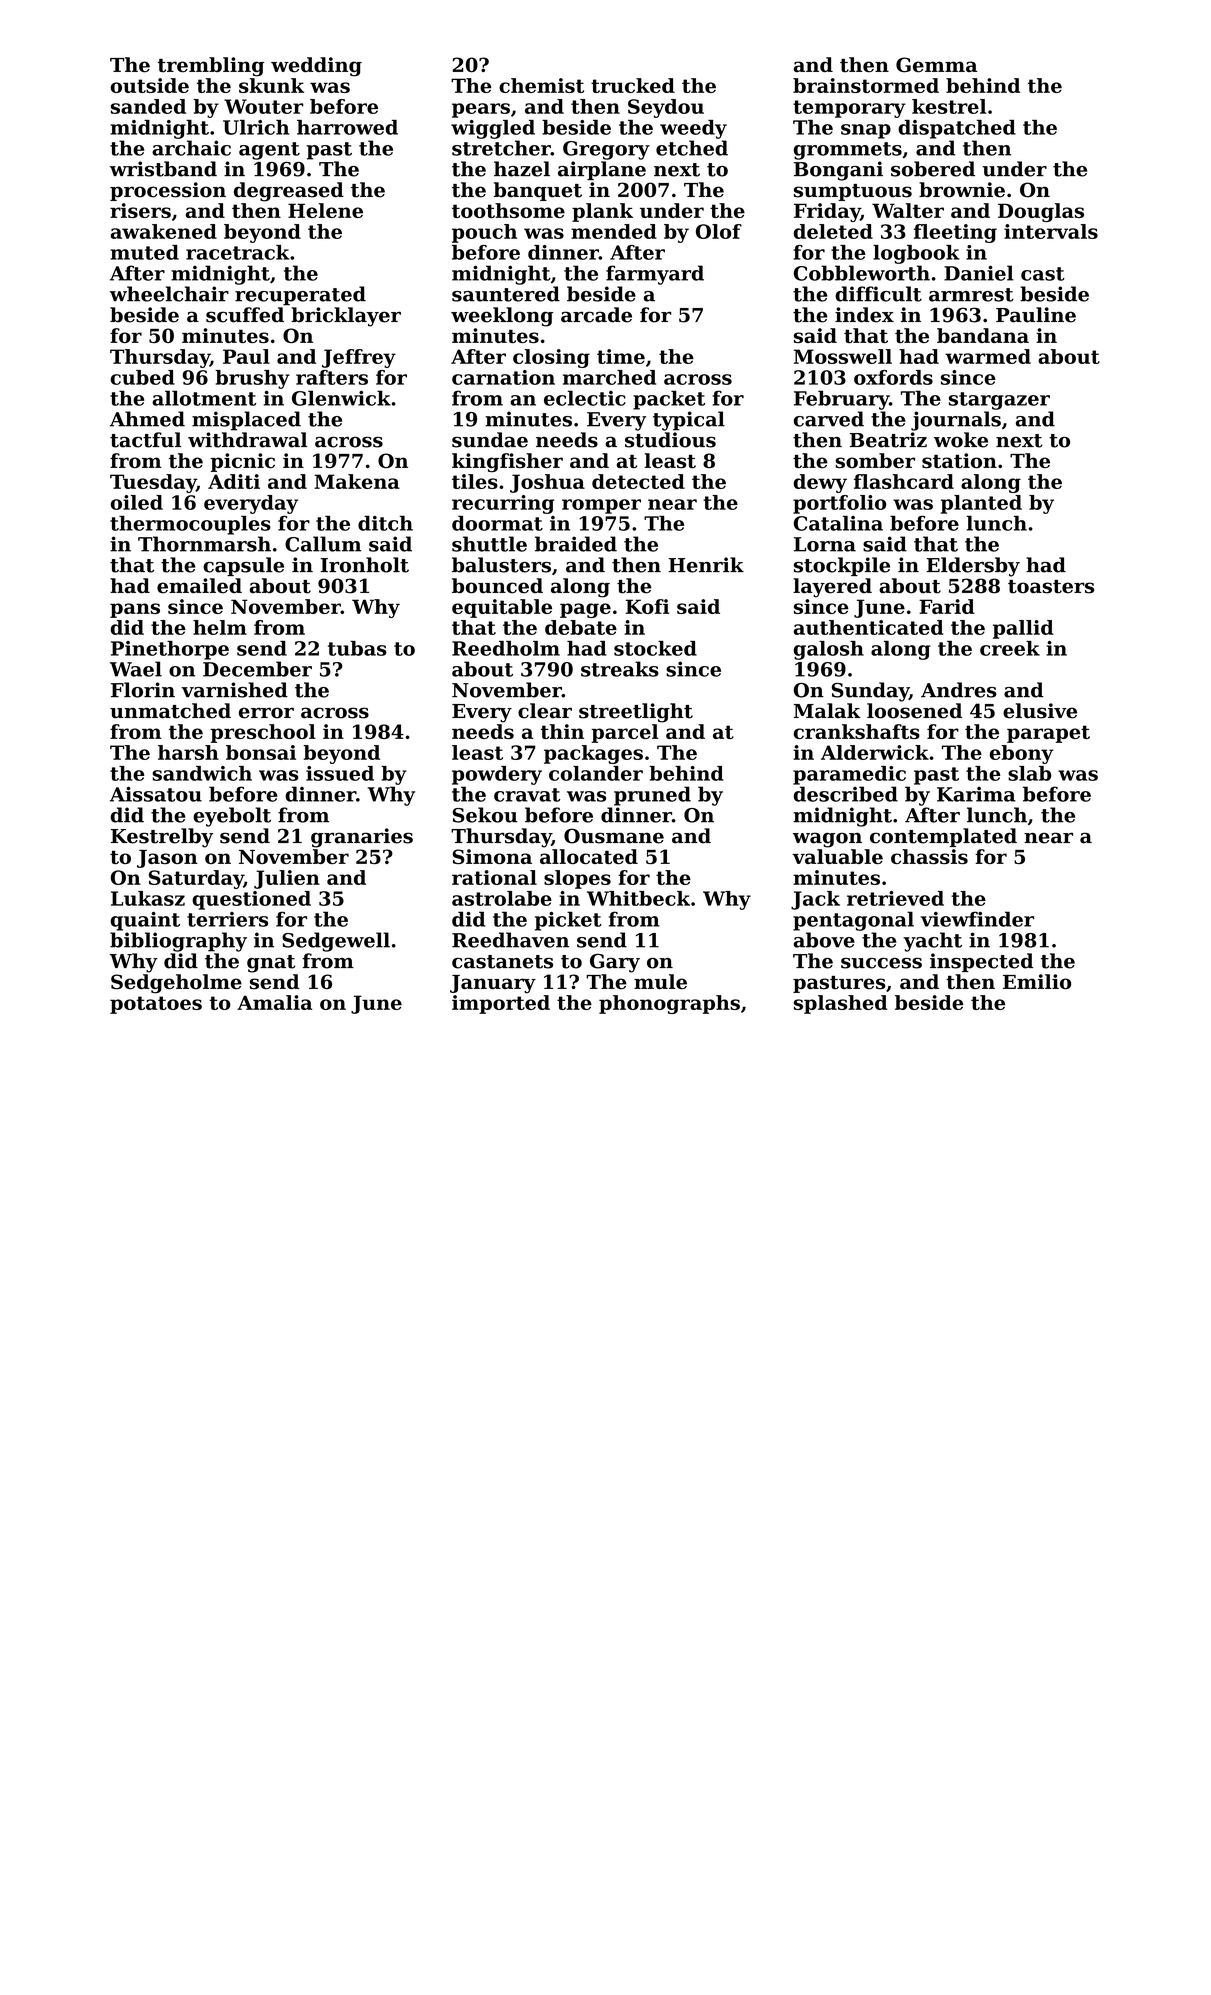 The width and height of the screenshot is (1211, 1995). What do you see at coordinates (936, 65) in the screenshot?
I see `Gemma` at bounding box center [936, 65].
